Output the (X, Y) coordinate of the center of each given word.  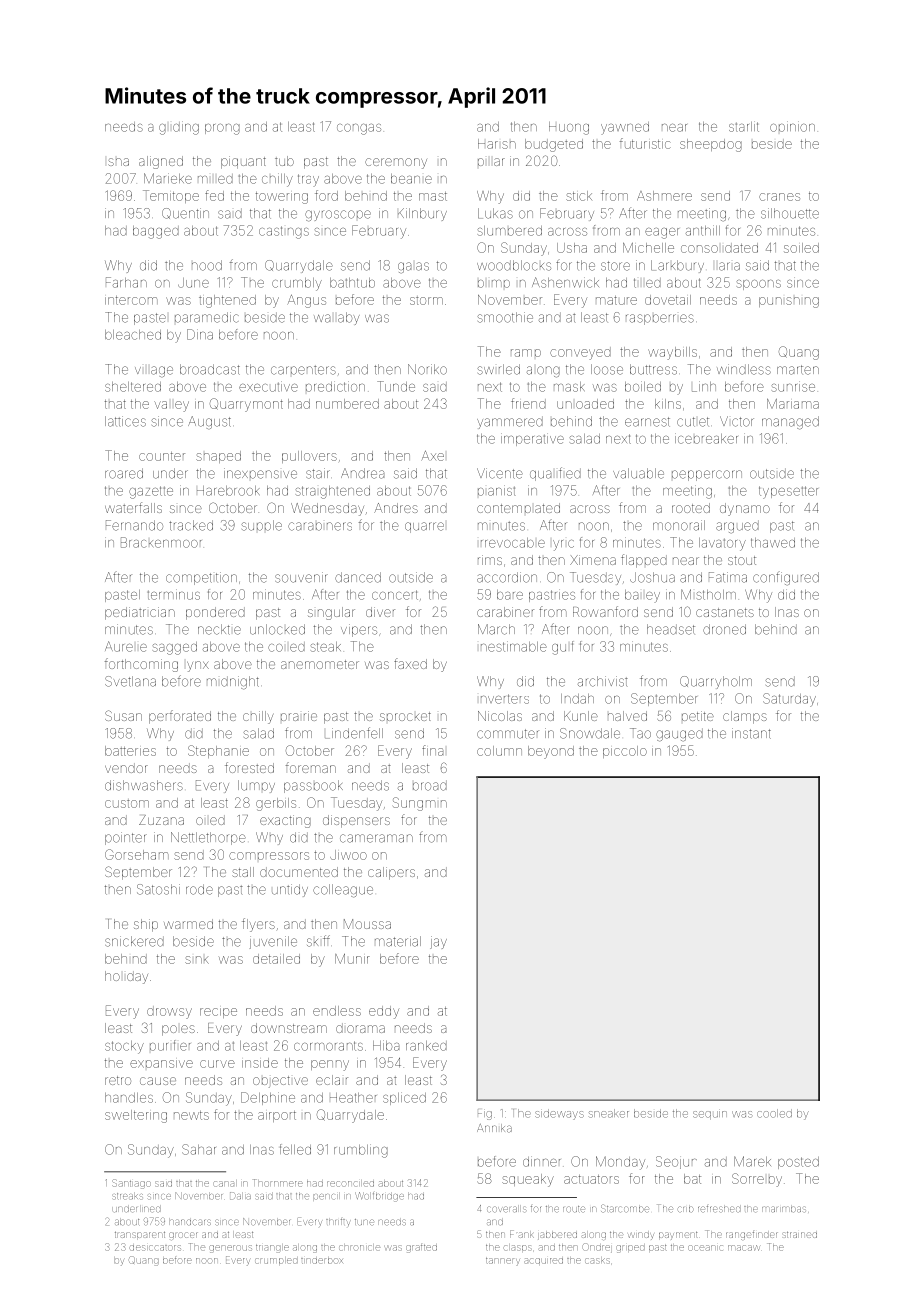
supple (261, 525)
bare (510, 595)
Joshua (652, 577)
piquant (243, 162)
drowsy (169, 1012)
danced (358, 577)
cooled (774, 1113)
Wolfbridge (379, 1197)
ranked (426, 1046)
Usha (572, 248)
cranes (779, 197)
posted (798, 1163)
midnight (233, 682)
